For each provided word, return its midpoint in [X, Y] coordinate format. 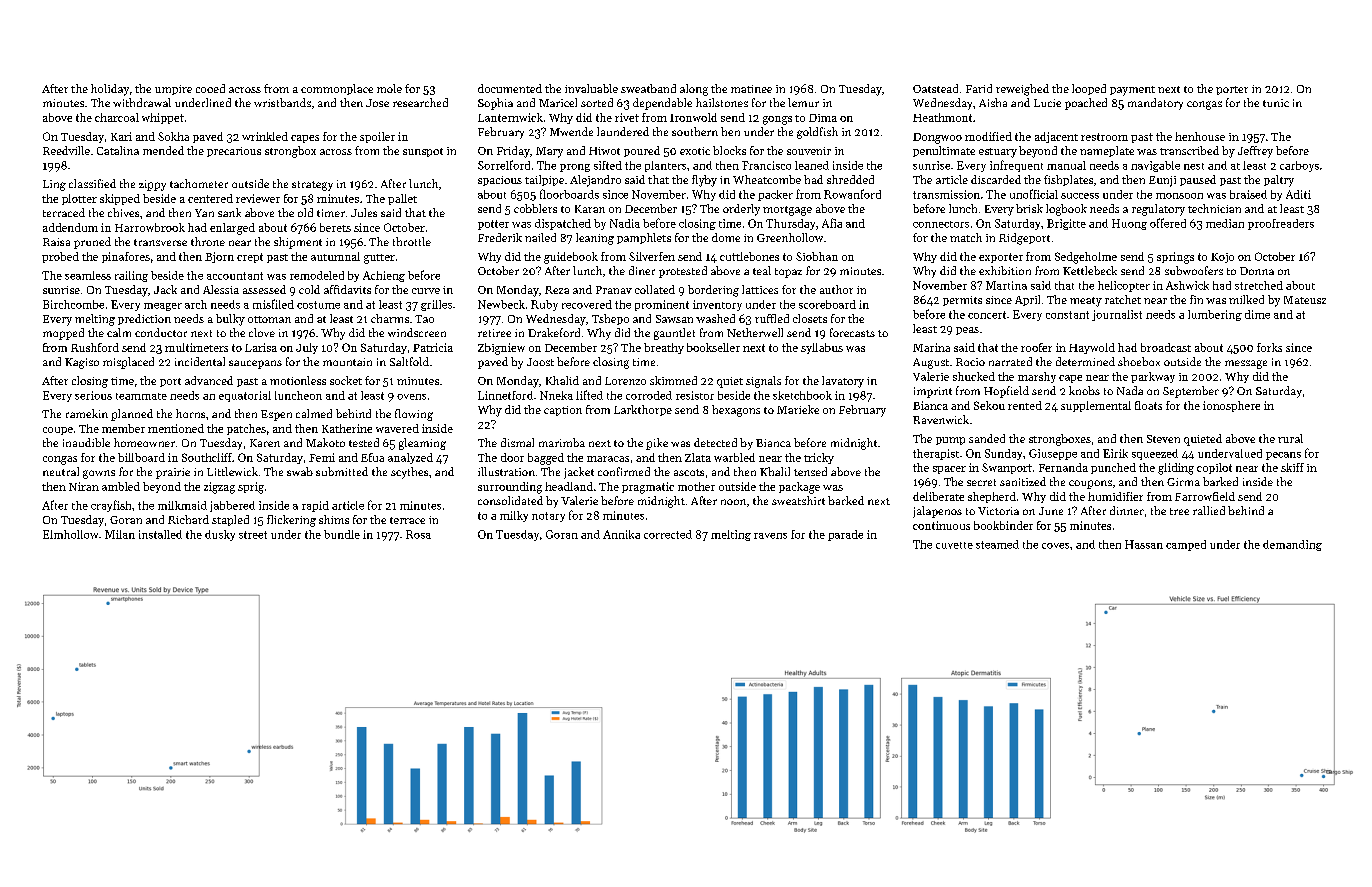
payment [1132, 91]
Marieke [798, 409]
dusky [220, 535]
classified [92, 183]
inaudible [86, 442]
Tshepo [610, 319]
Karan [590, 209]
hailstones [722, 102]
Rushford [95, 347]
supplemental [1096, 406]
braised [1248, 194]
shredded [850, 179]
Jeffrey [1255, 152]
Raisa [56, 242]
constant [1067, 315]
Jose [377, 103]
